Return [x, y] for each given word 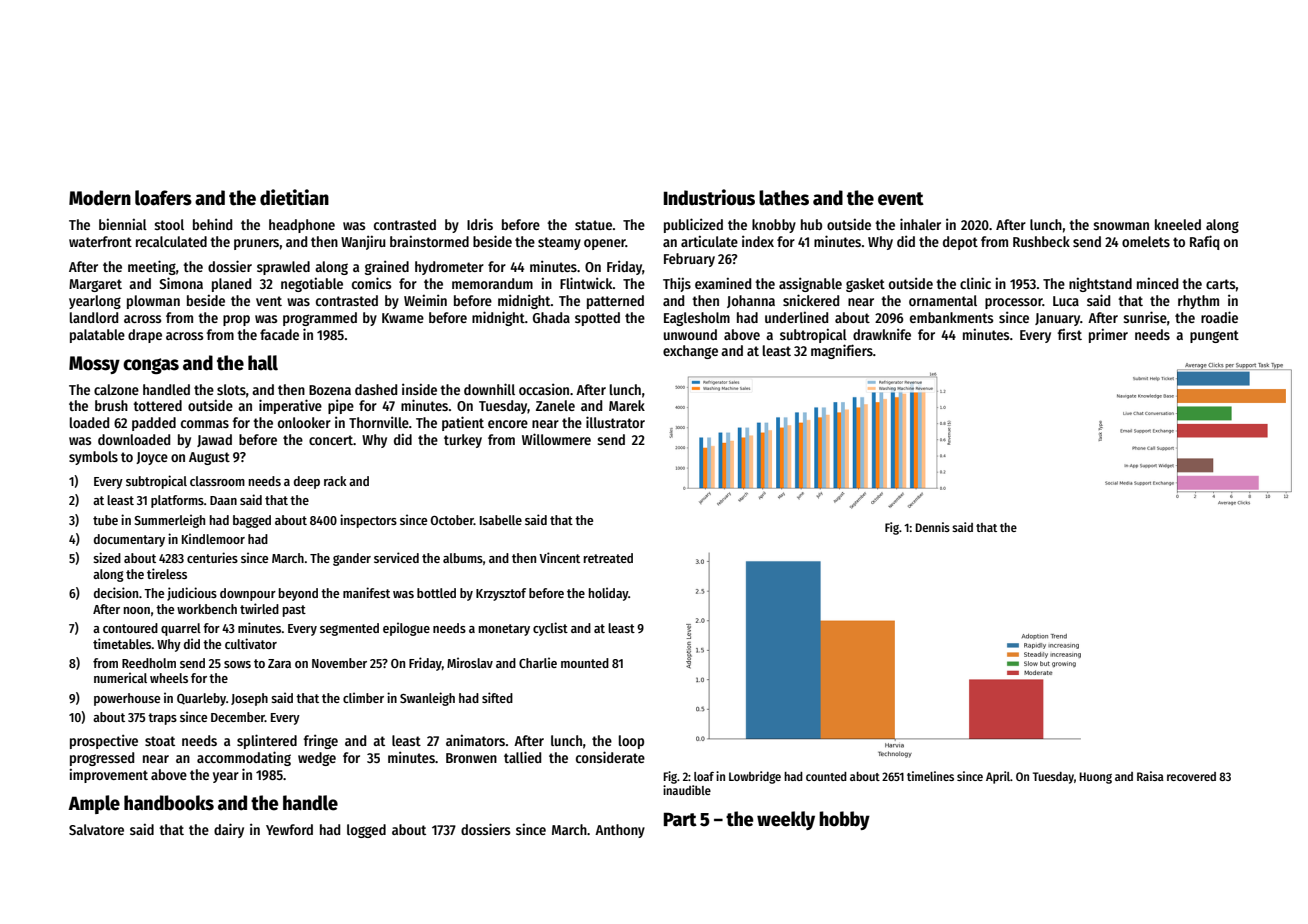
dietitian [294, 197]
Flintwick [586, 283]
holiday [608, 594]
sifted [497, 697]
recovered [1191, 776]
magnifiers [842, 351]
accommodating [244, 758]
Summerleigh [169, 521]
